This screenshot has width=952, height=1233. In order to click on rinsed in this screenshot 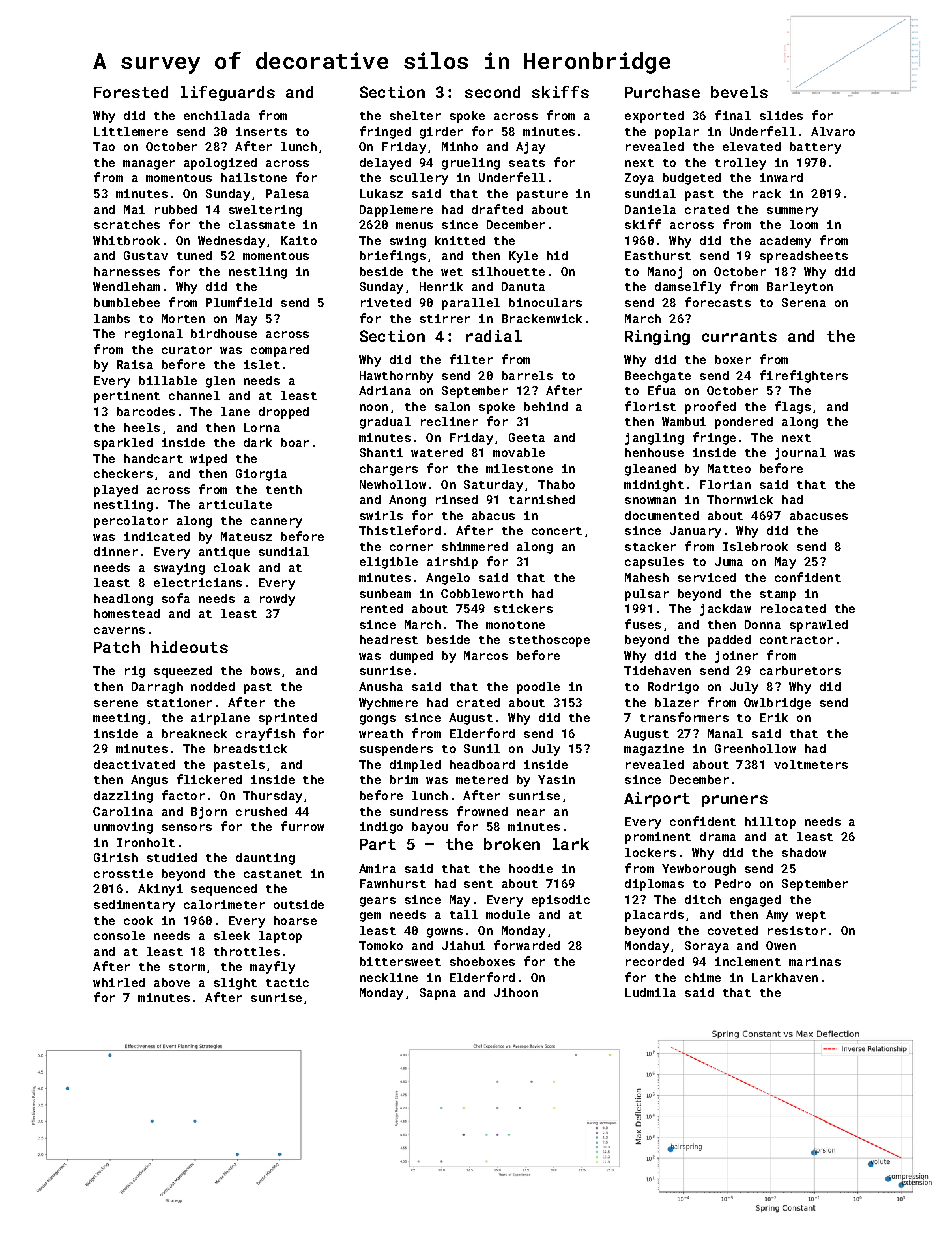, I will do `click(457, 499)`.
